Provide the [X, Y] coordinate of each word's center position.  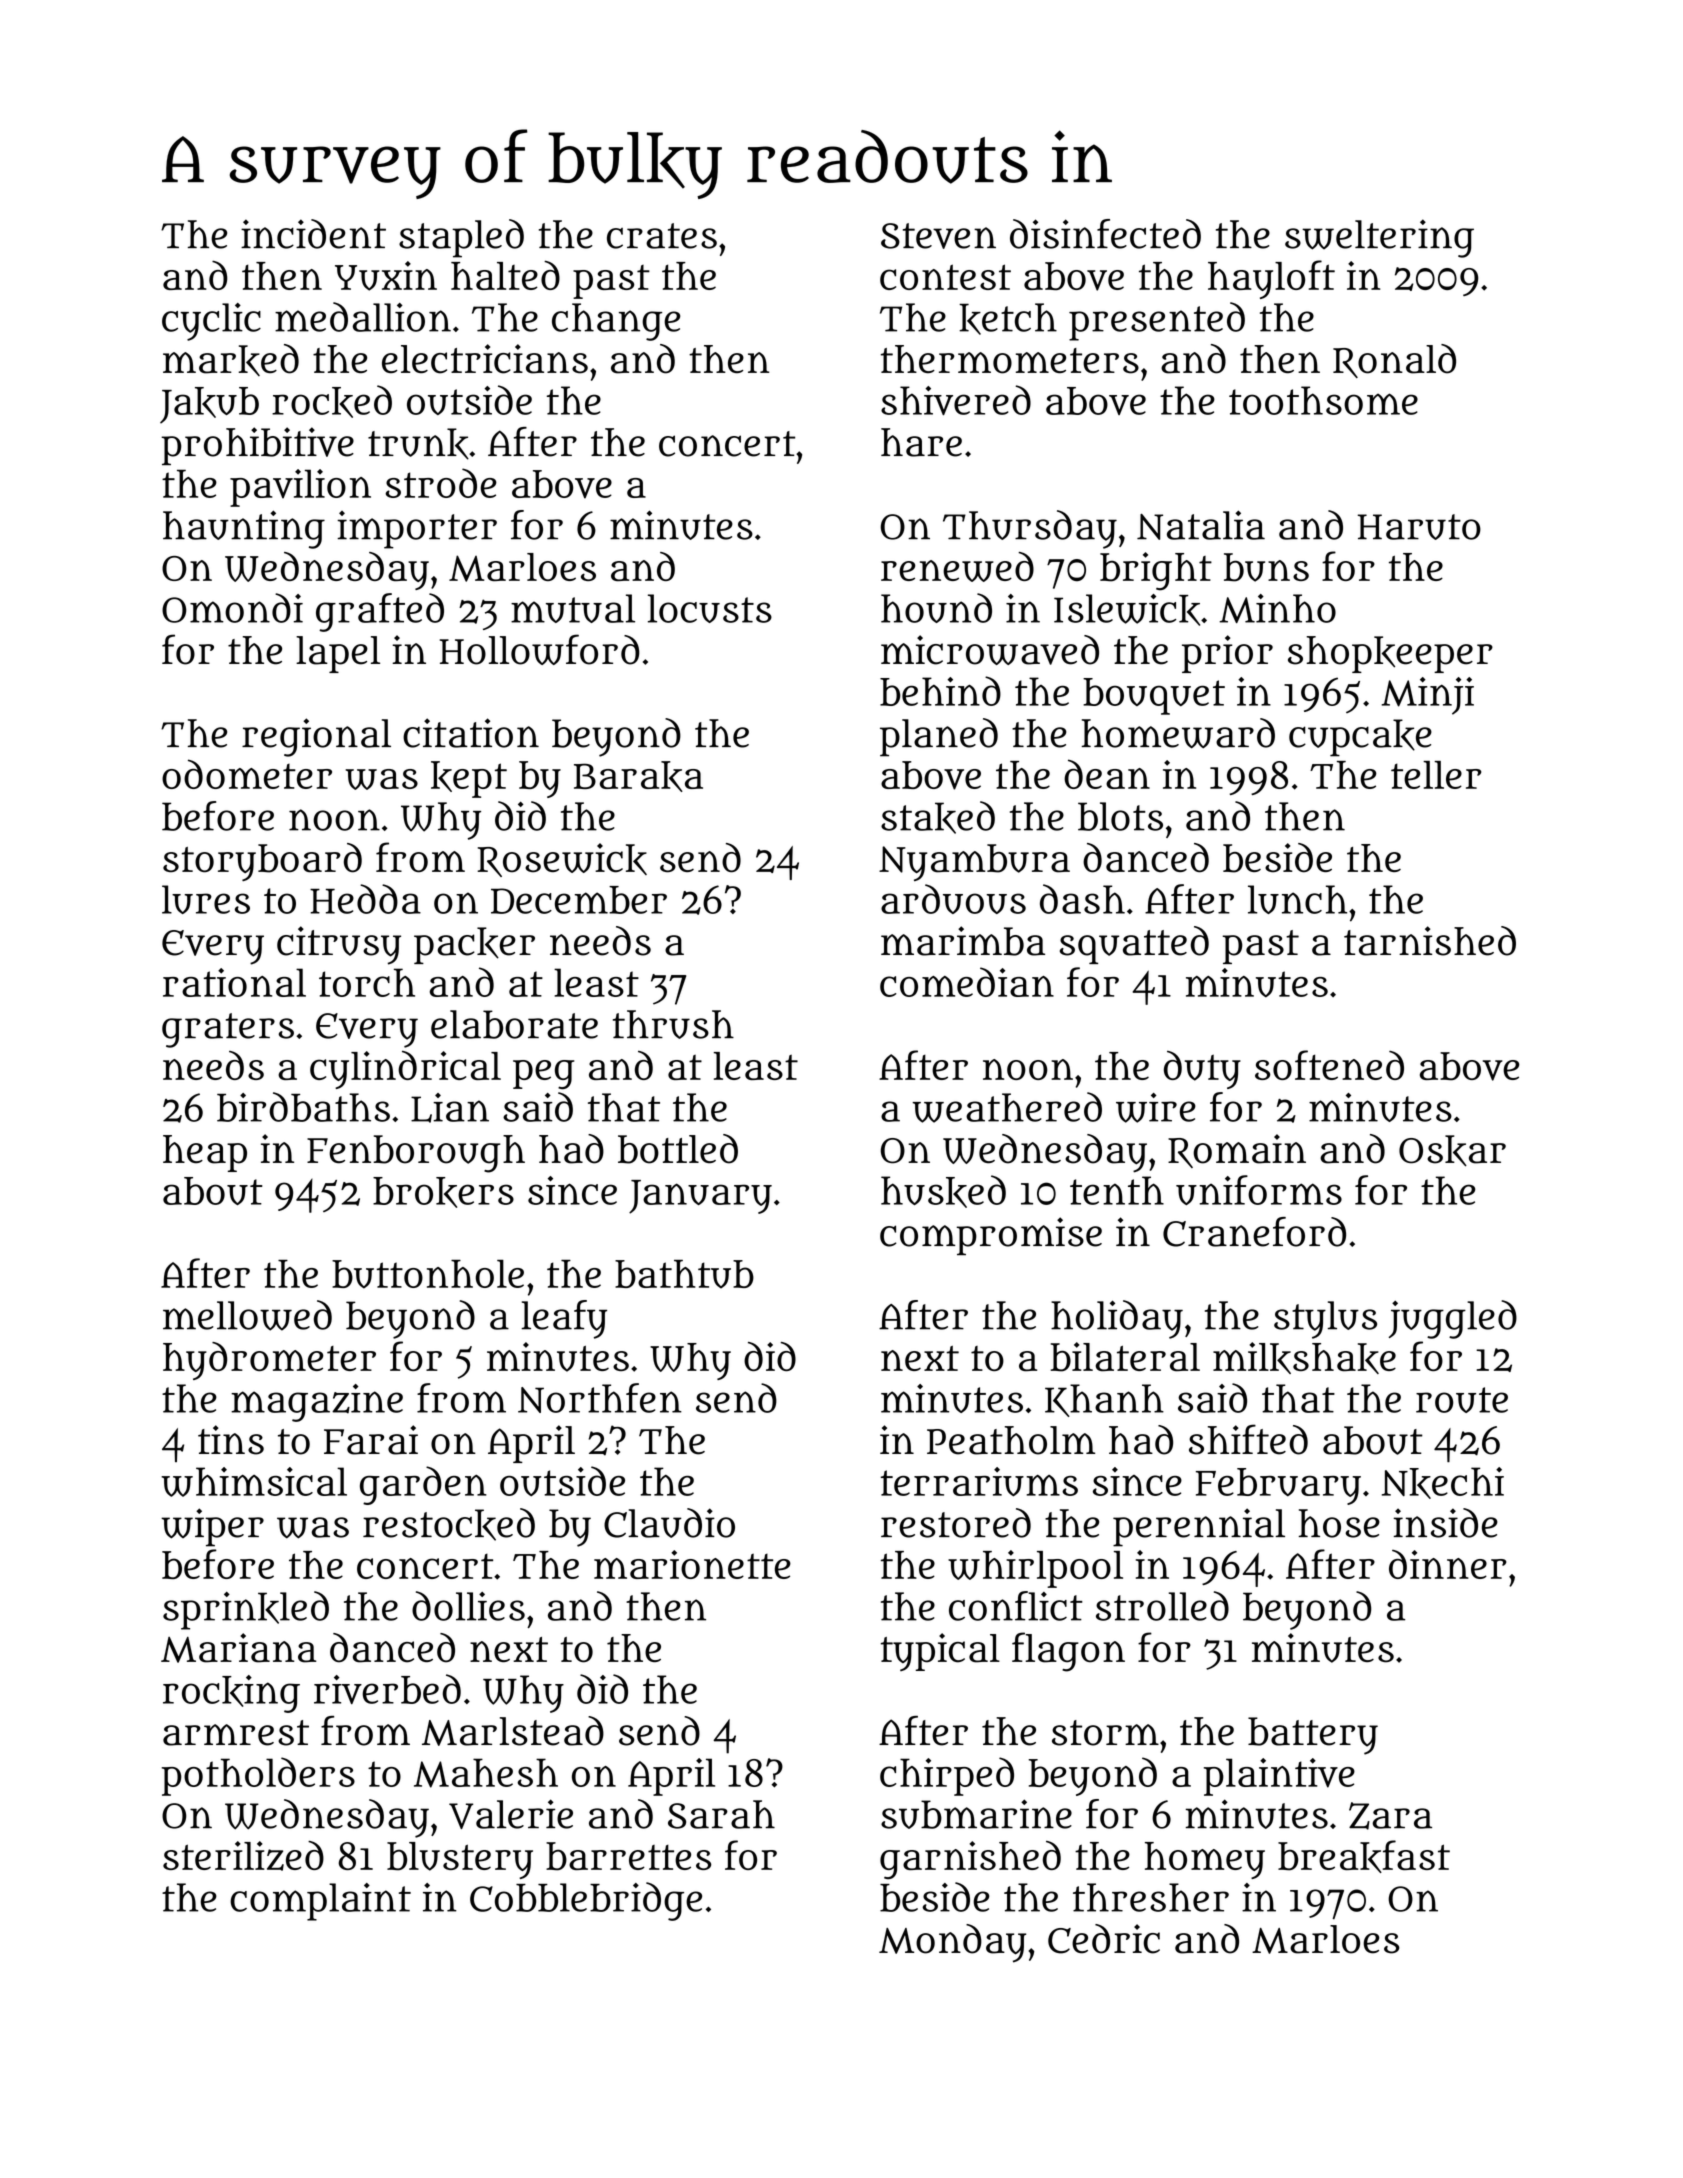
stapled [461, 238]
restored [956, 1523]
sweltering [1379, 238]
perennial [1199, 1527]
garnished [970, 1860]
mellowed [247, 1315]
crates [662, 236]
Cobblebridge [586, 1901]
